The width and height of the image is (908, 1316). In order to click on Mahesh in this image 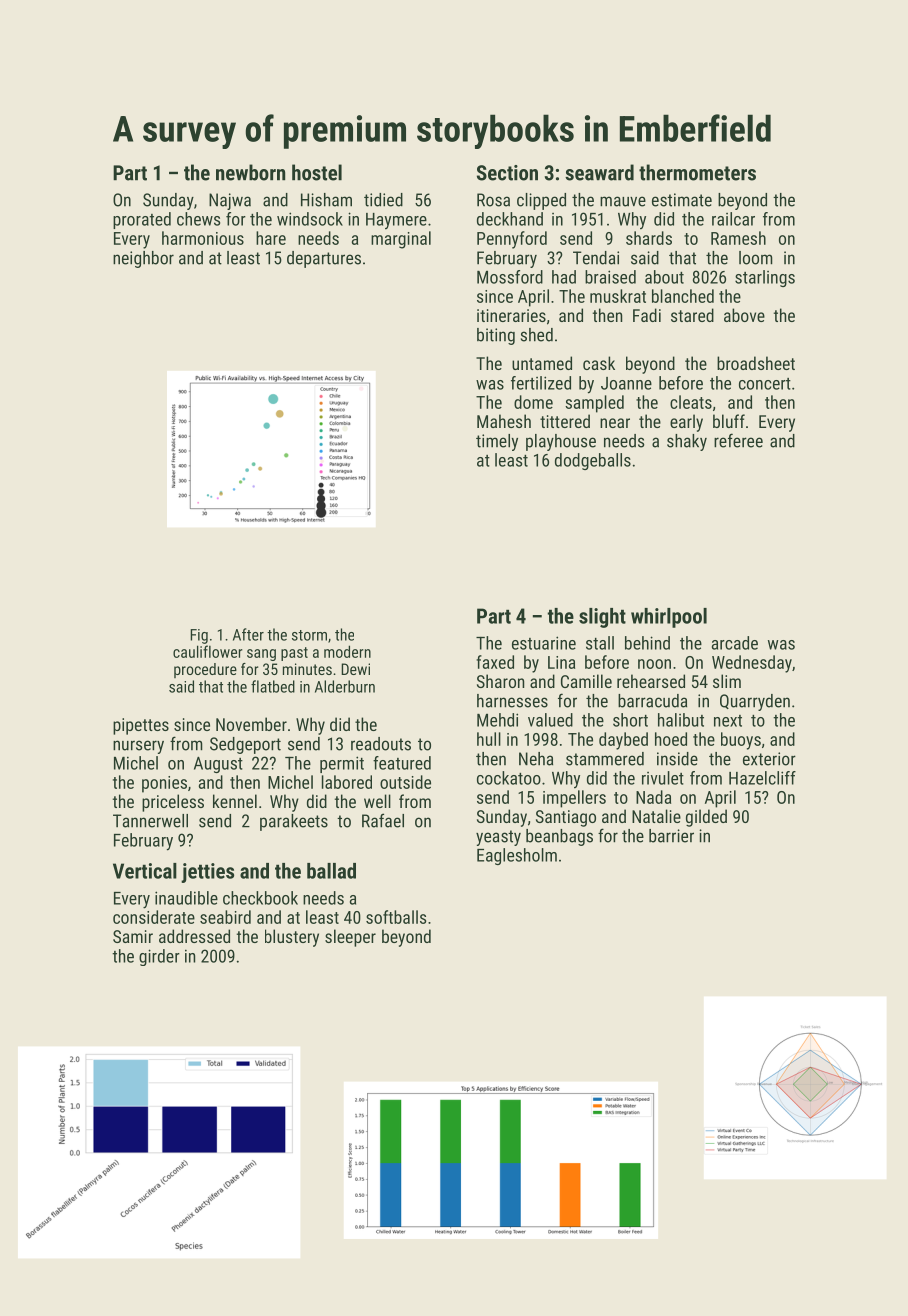, I will do `click(504, 421)`.
